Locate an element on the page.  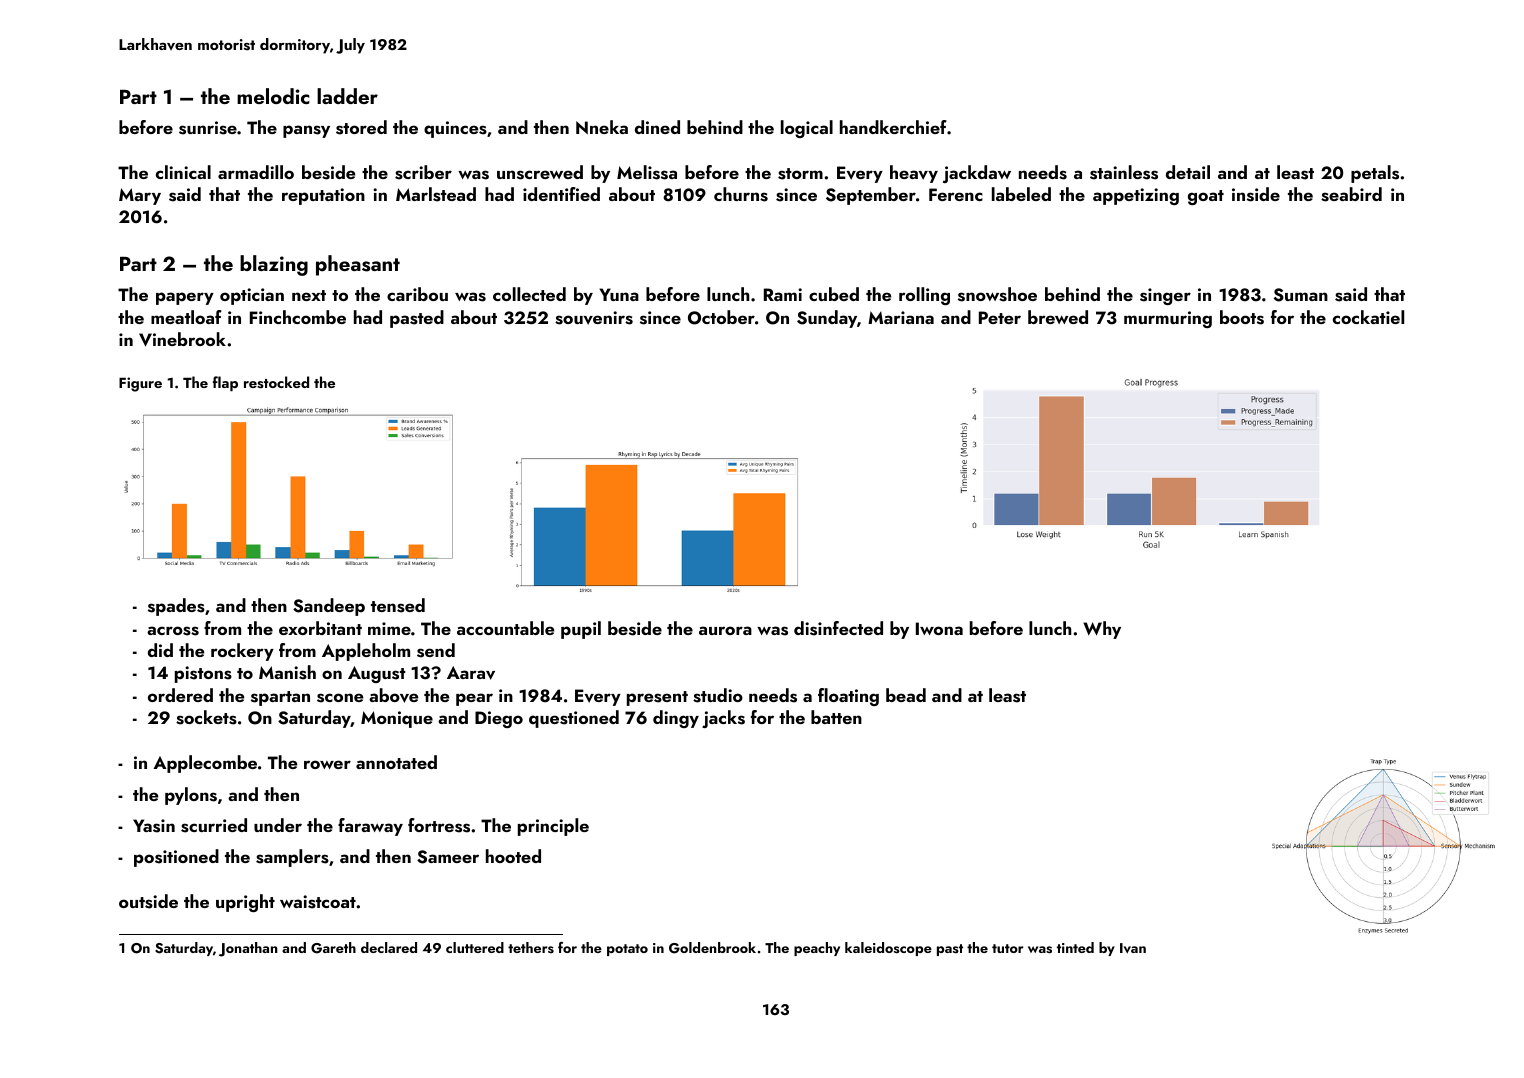
murmuring is located at coordinates (1168, 319).
